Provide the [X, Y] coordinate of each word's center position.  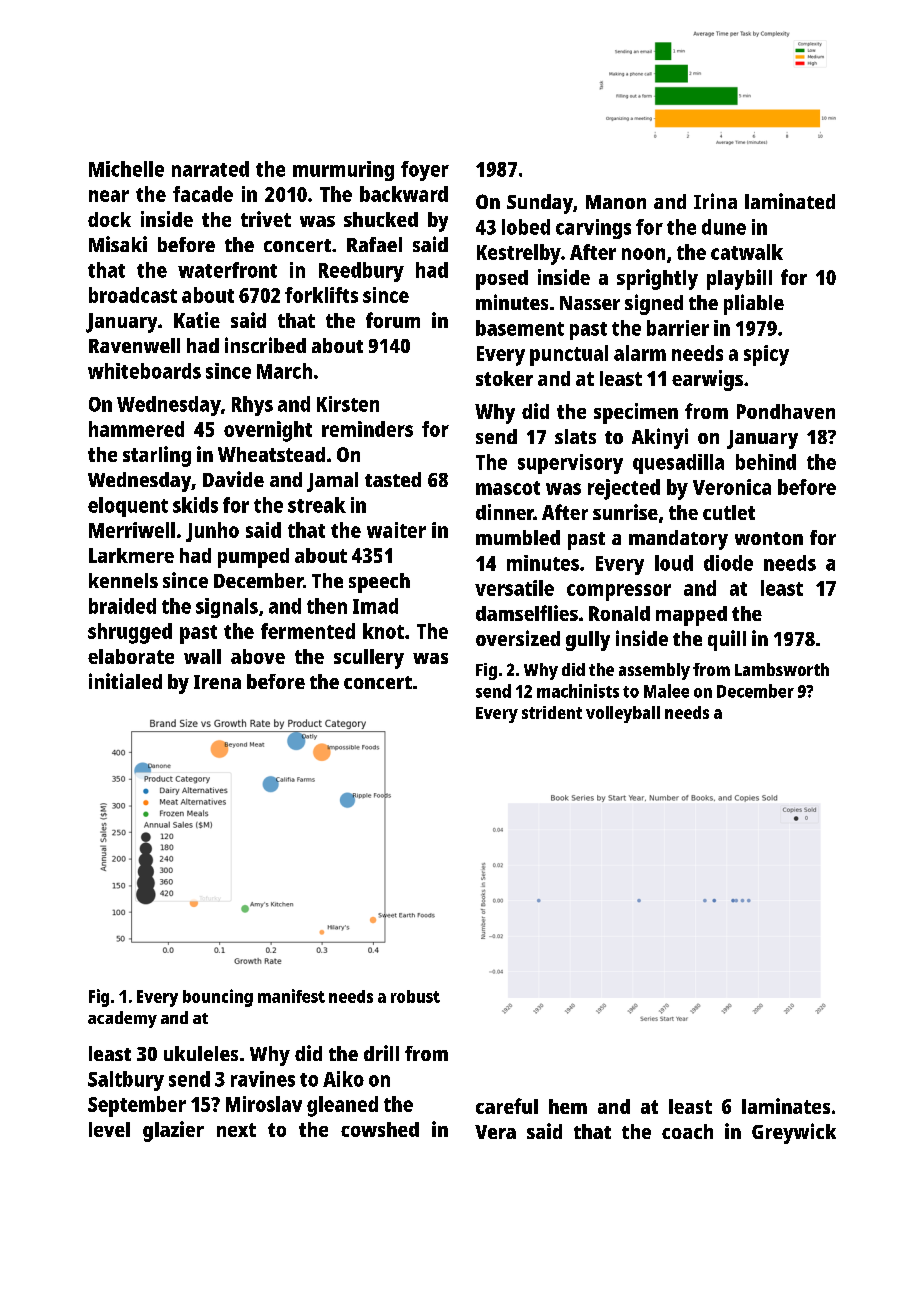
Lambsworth [782, 669]
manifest [291, 996]
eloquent [128, 507]
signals [227, 608]
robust [415, 996]
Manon [616, 202]
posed [502, 280]
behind [766, 462]
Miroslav [264, 1104]
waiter [396, 530]
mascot [508, 488]
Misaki [118, 244]
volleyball [623, 714]
